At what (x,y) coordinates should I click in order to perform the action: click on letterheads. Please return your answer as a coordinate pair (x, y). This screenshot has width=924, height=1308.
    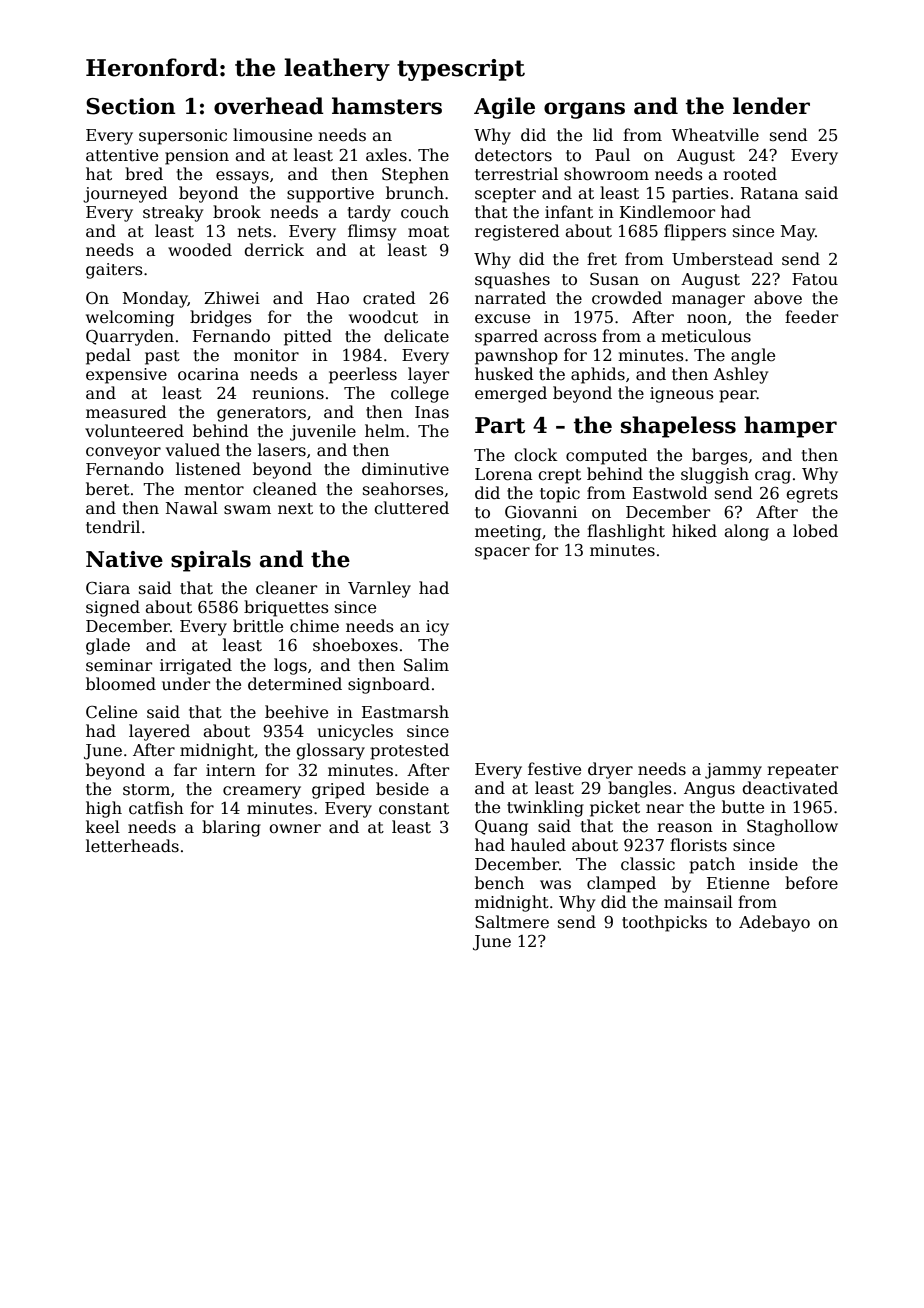
    Looking at the image, I should click on (132, 846).
